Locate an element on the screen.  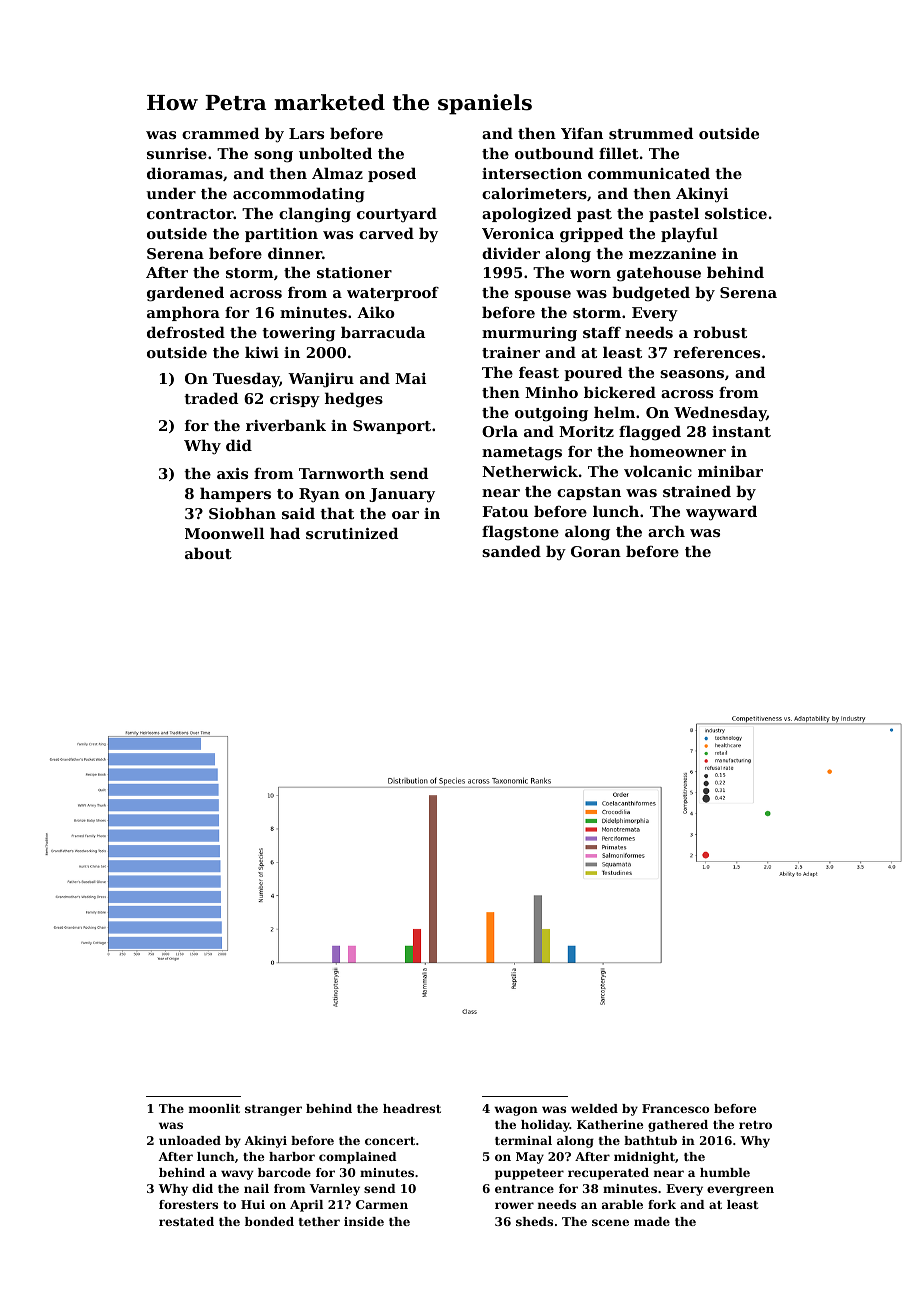
gardened is located at coordinates (185, 294).
